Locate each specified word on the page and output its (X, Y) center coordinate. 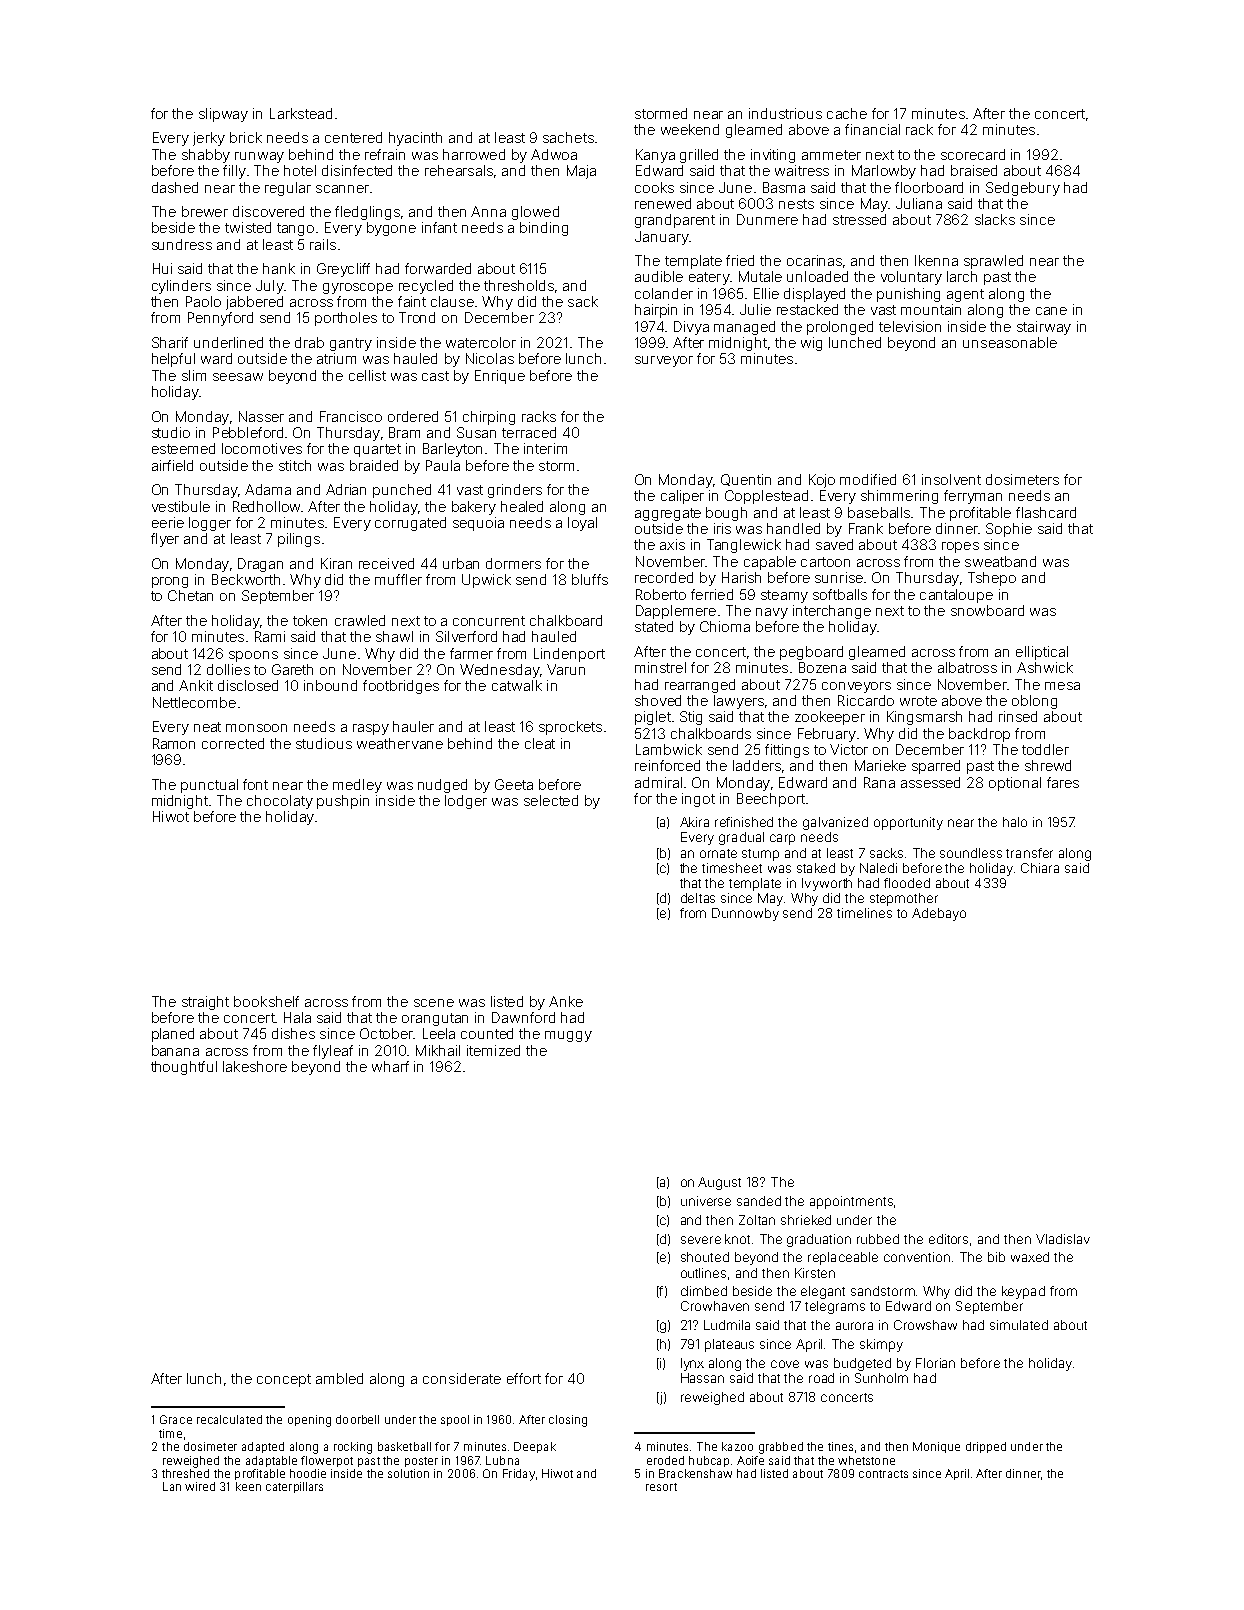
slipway (223, 115)
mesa (1062, 686)
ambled (339, 1378)
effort (524, 1378)
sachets (568, 137)
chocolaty (280, 802)
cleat (540, 743)
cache (847, 113)
